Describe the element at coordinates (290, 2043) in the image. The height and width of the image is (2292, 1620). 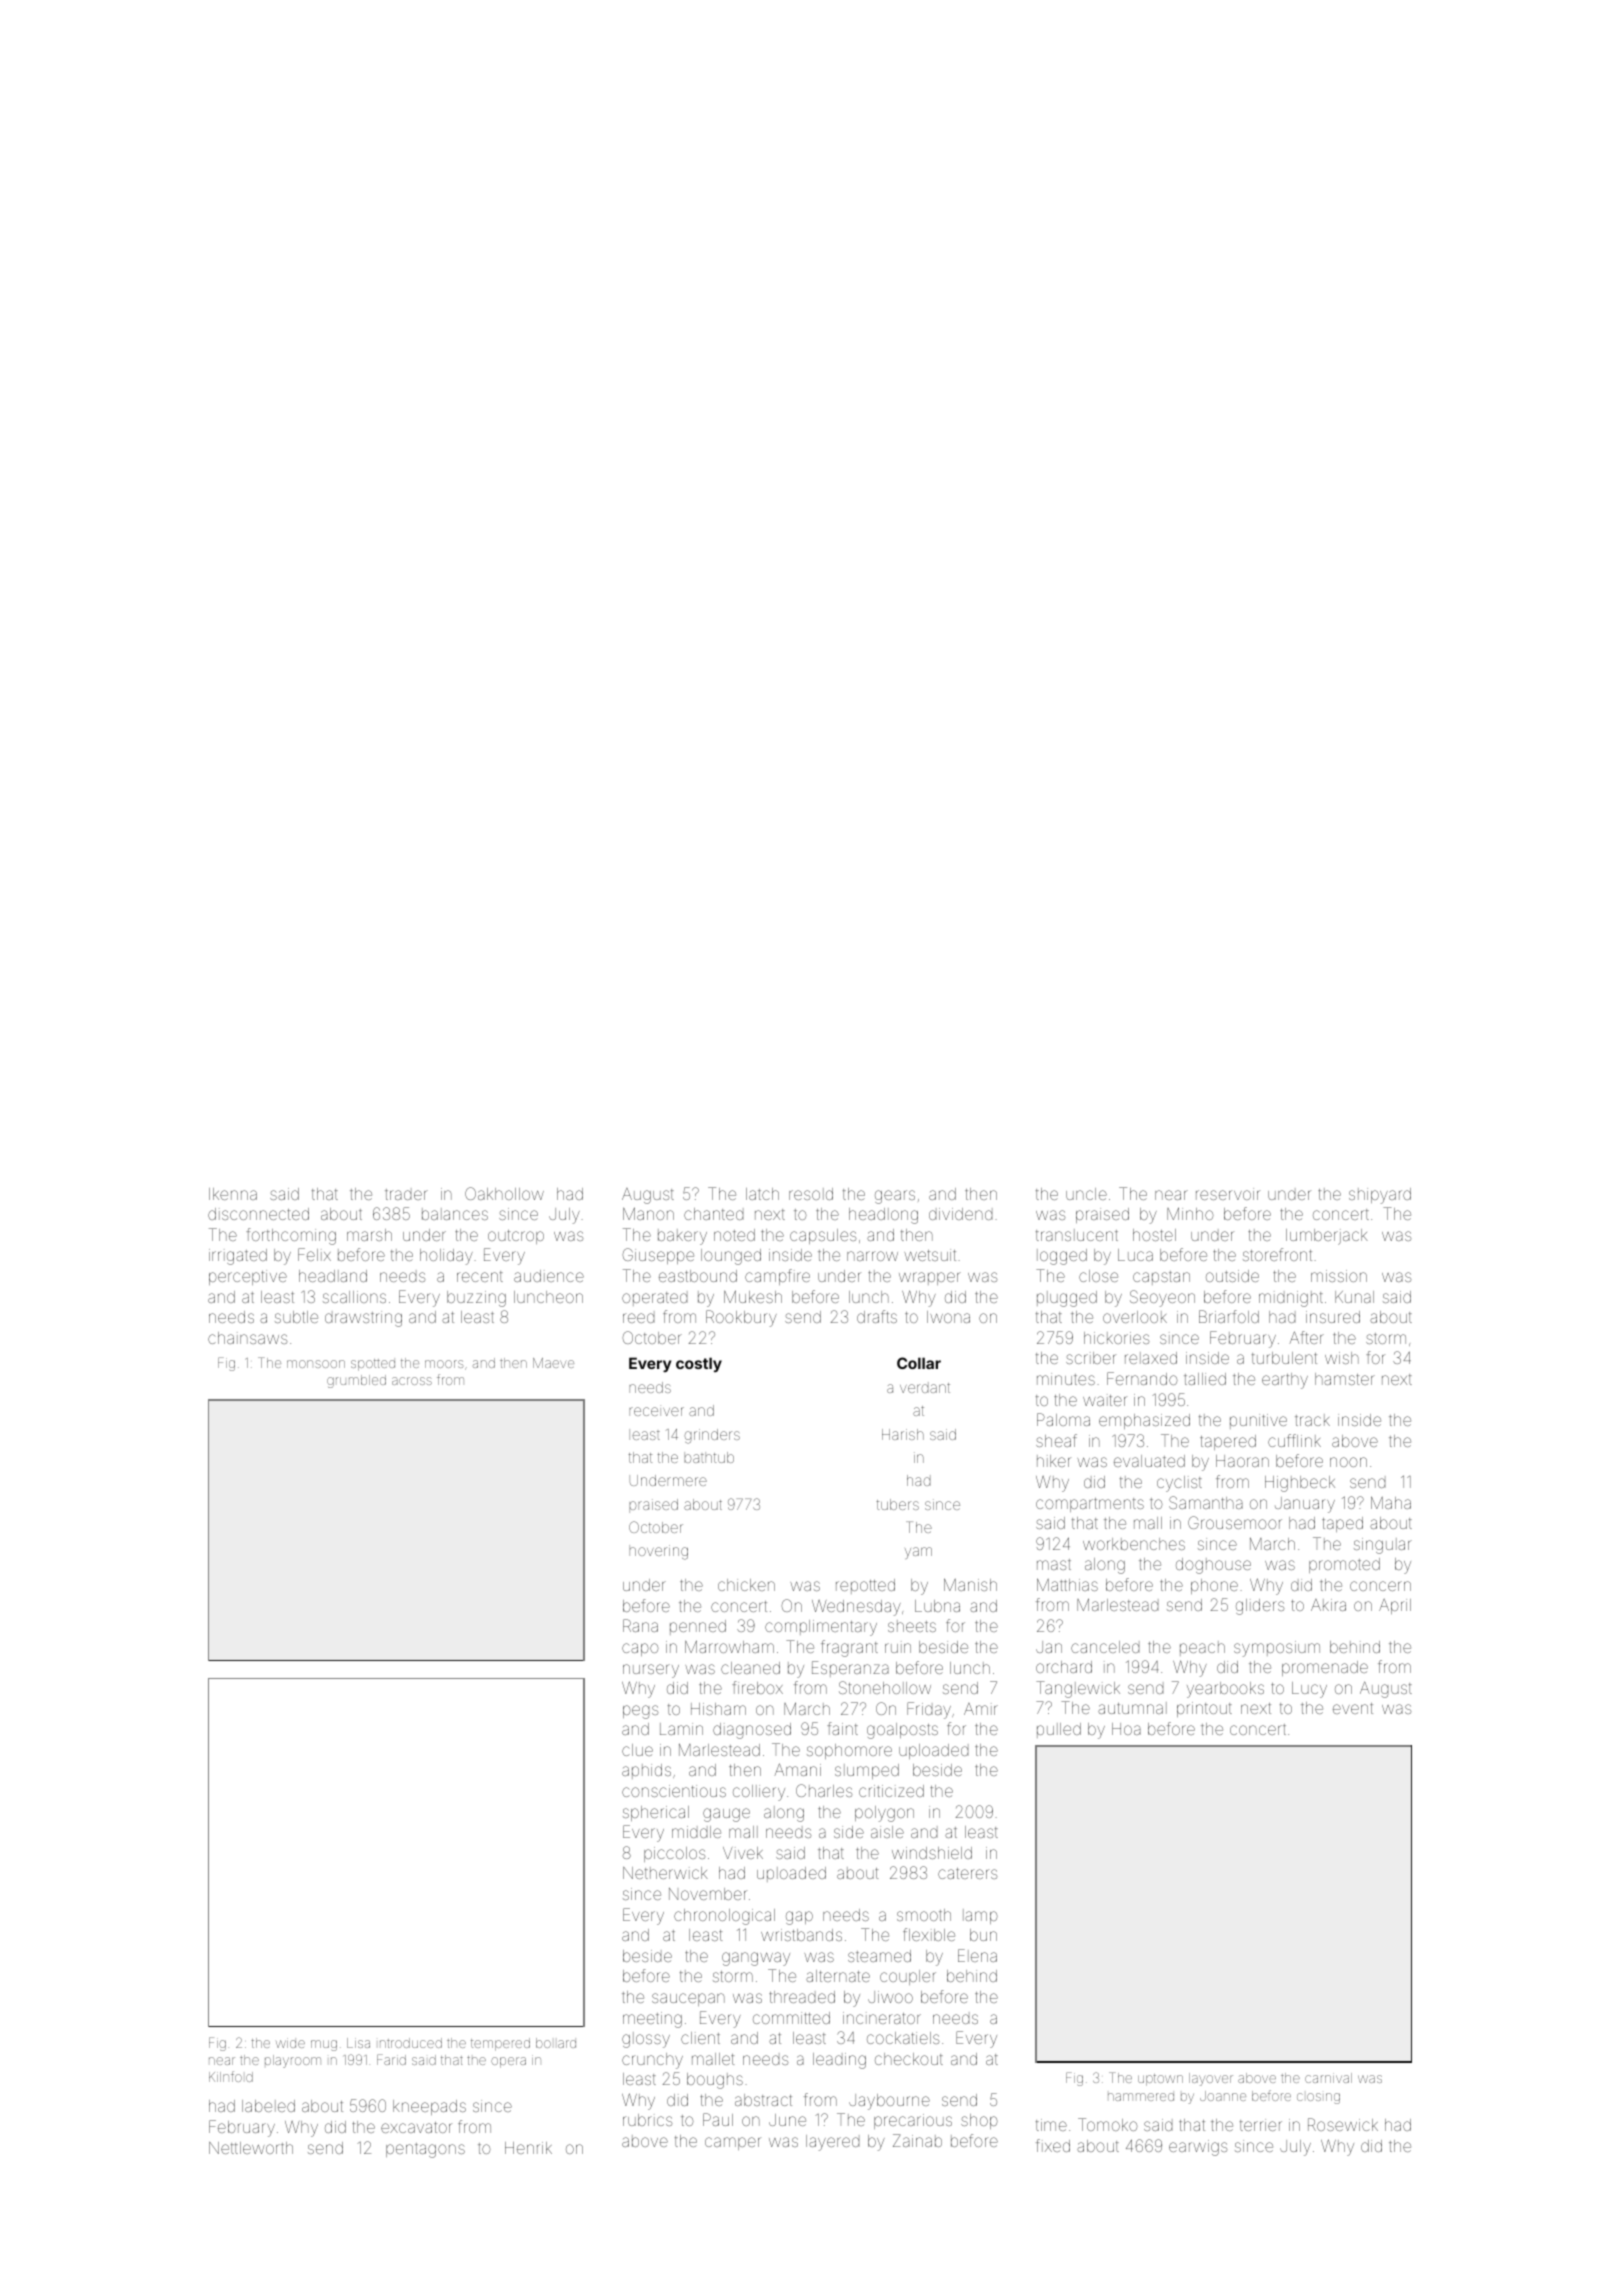
I see `wide` at that location.
